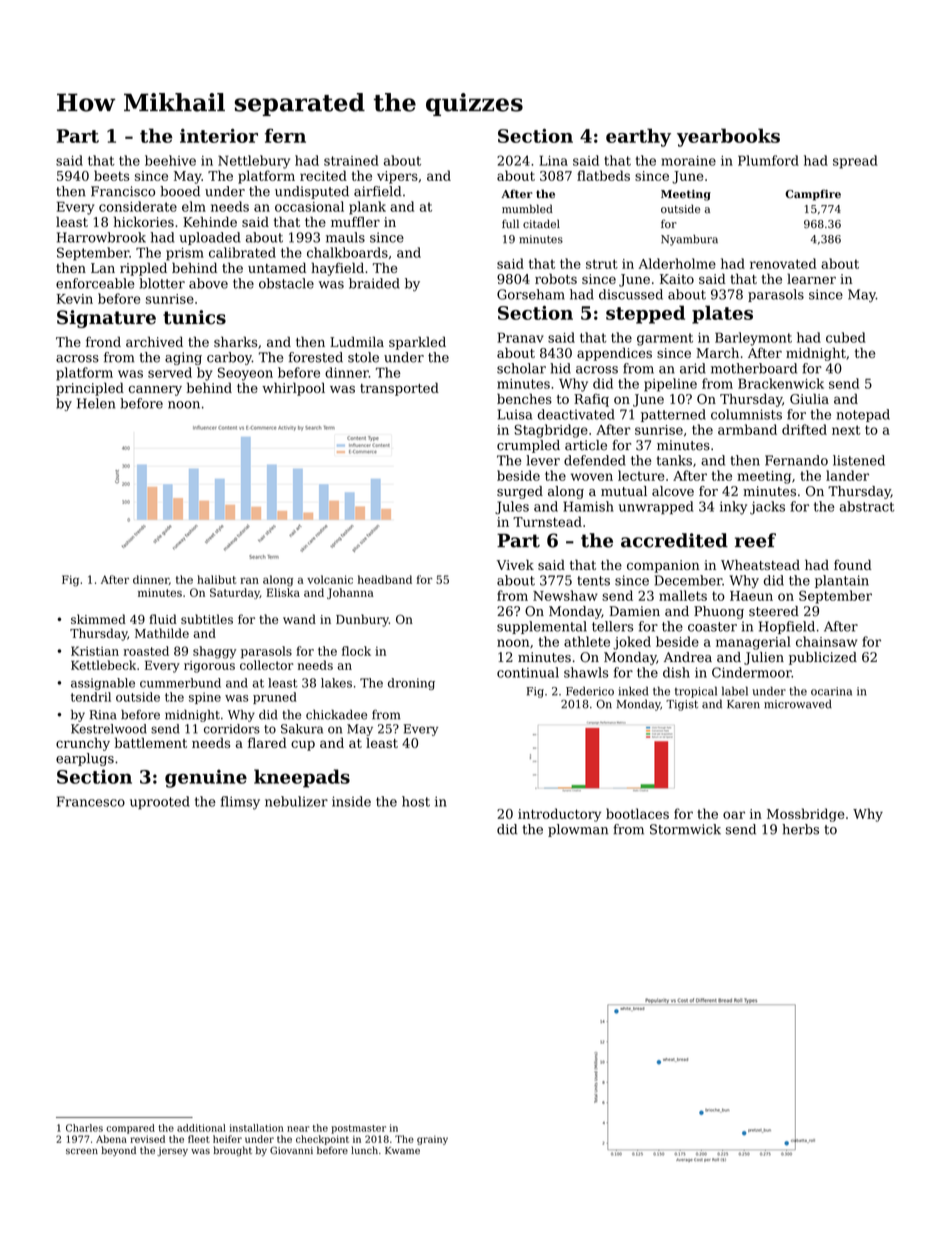 The image size is (952, 1233). What do you see at coordinates (185, 254) in the screenshot?
I see `prism` at bounding box center [185, 254].
